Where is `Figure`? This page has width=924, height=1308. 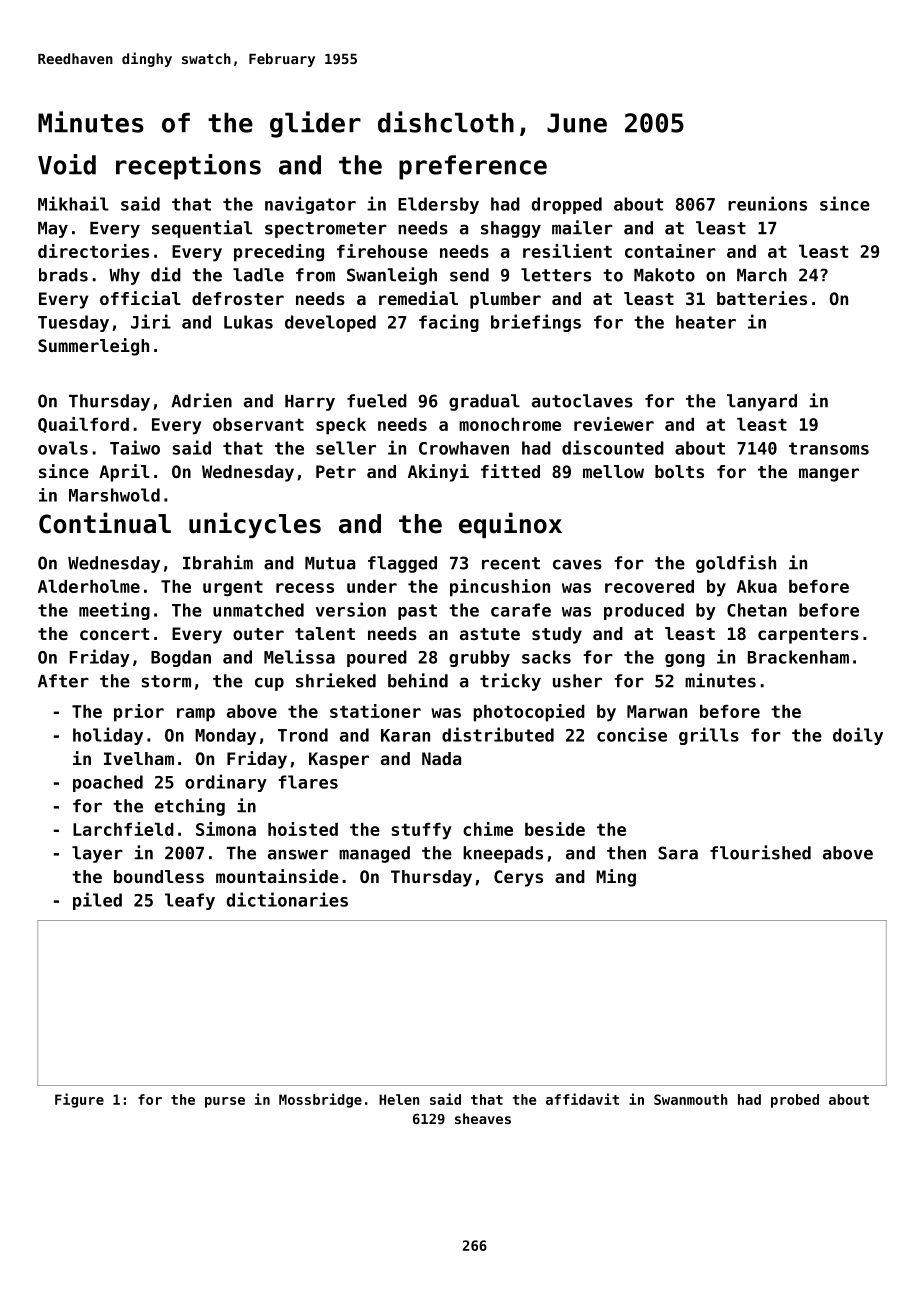 Figure is located at coordinates (79, 1100).
